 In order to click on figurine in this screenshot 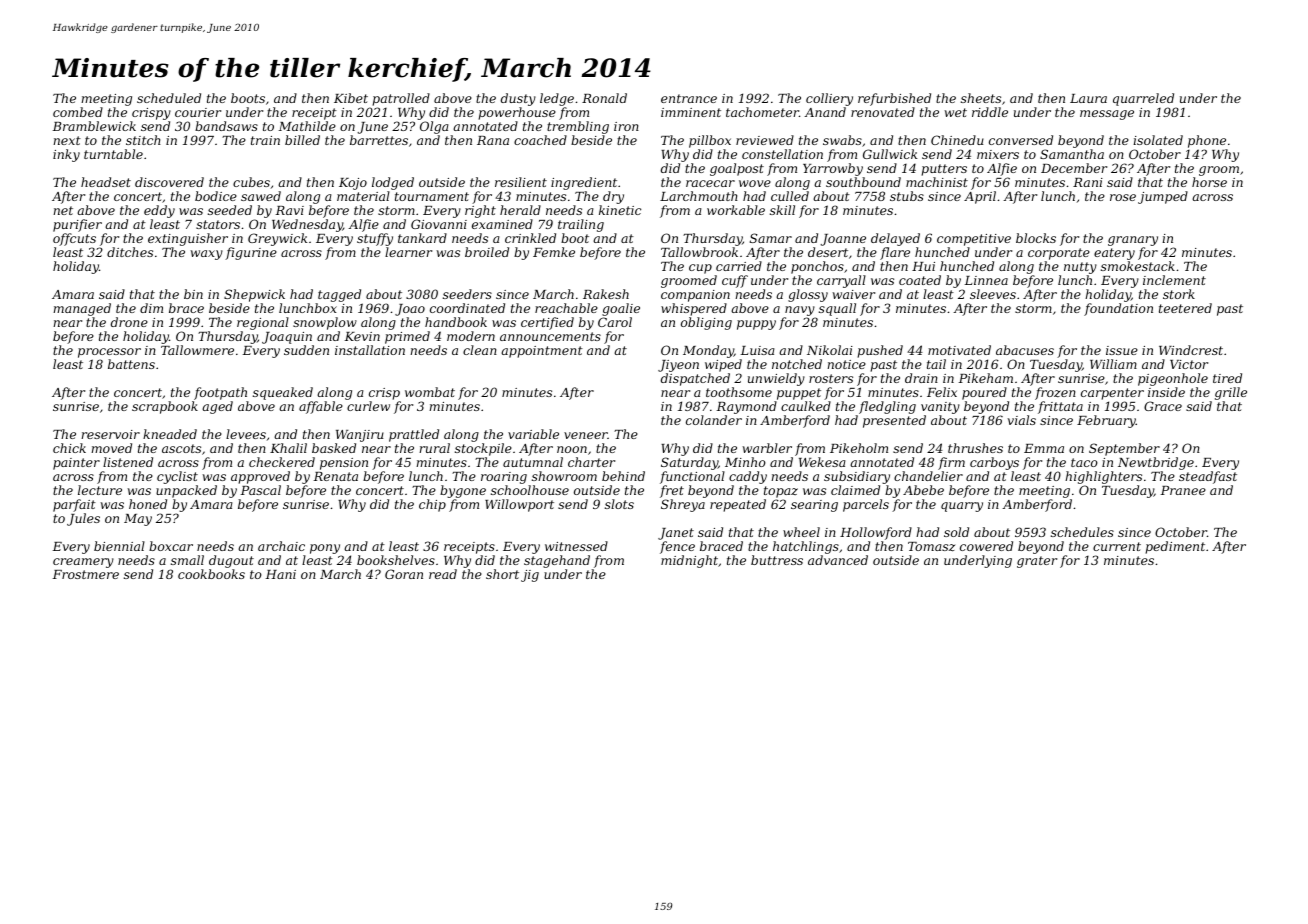, I will do `click(251, 253)`.
